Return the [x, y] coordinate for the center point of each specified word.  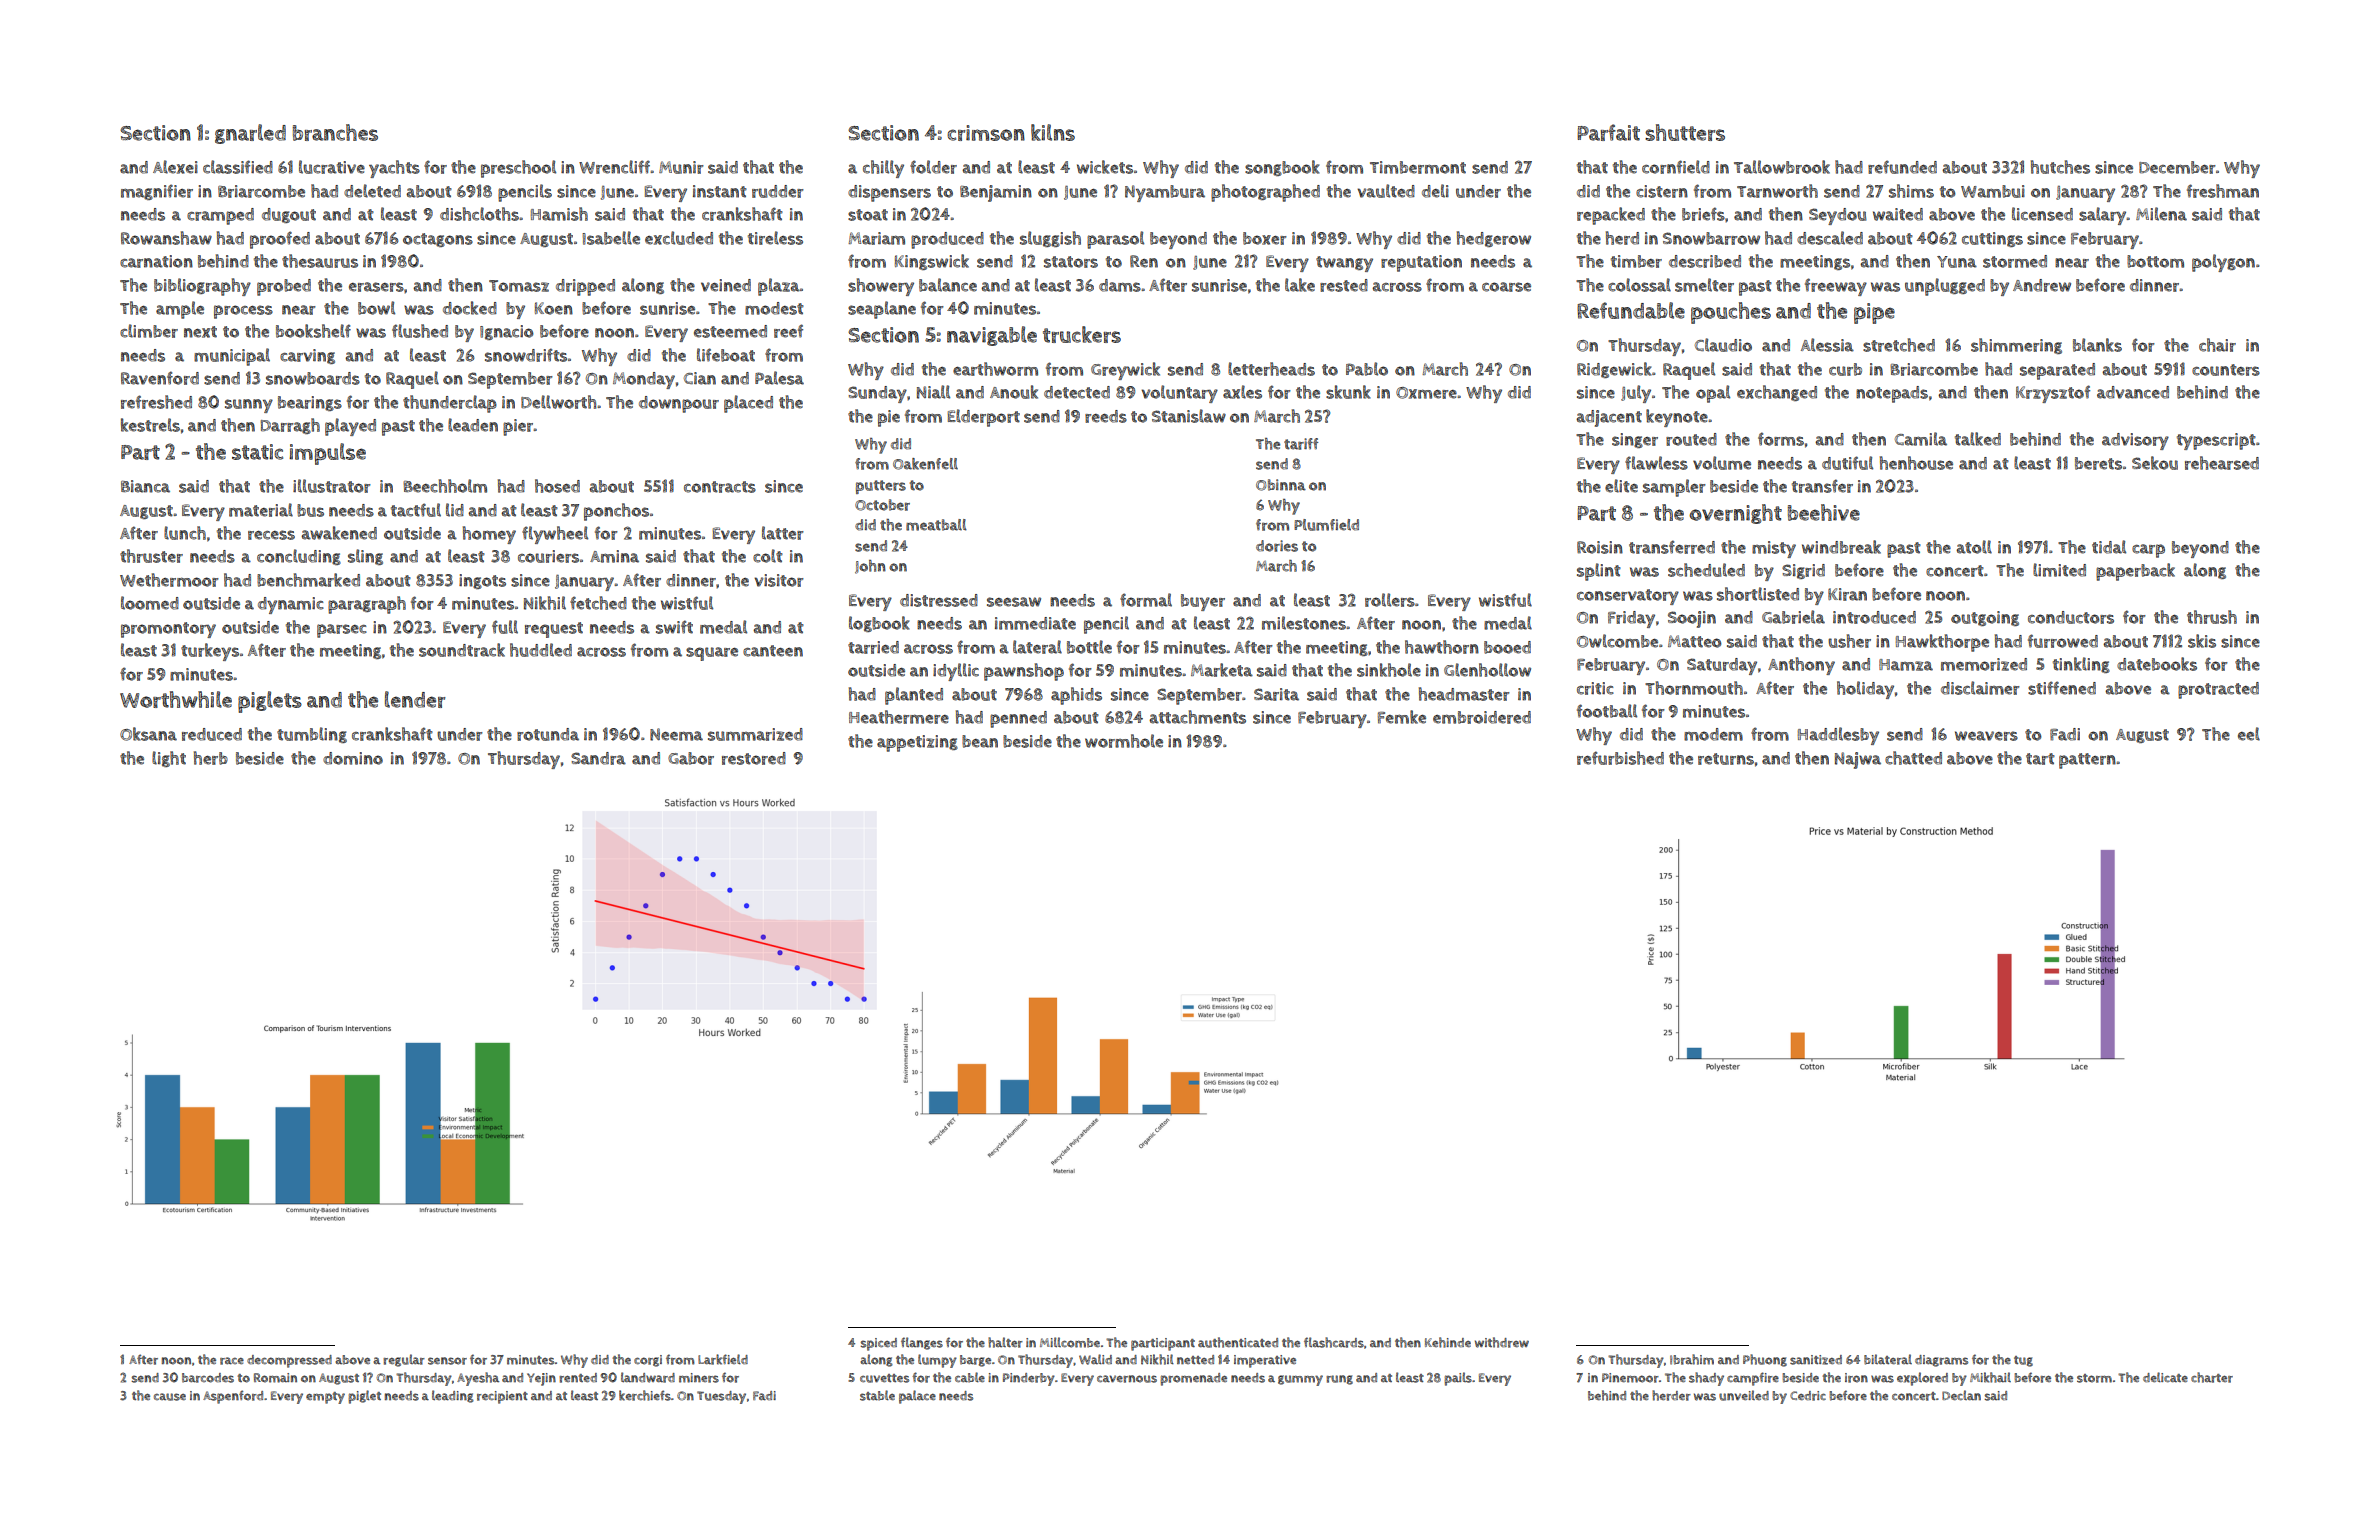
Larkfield [723, 1359]
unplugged [1945, 287]
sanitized [1816, 1360]
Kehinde [1448, 1342]
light [169, 759]
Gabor [691, 758]
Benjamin [996, 193]
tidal [2109, 547]
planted [914, 696]
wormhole [1124, 741]
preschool [518, 169]
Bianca [145, 486]
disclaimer [1980, 688]
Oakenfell [925, 464]
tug [2023, 1361]
